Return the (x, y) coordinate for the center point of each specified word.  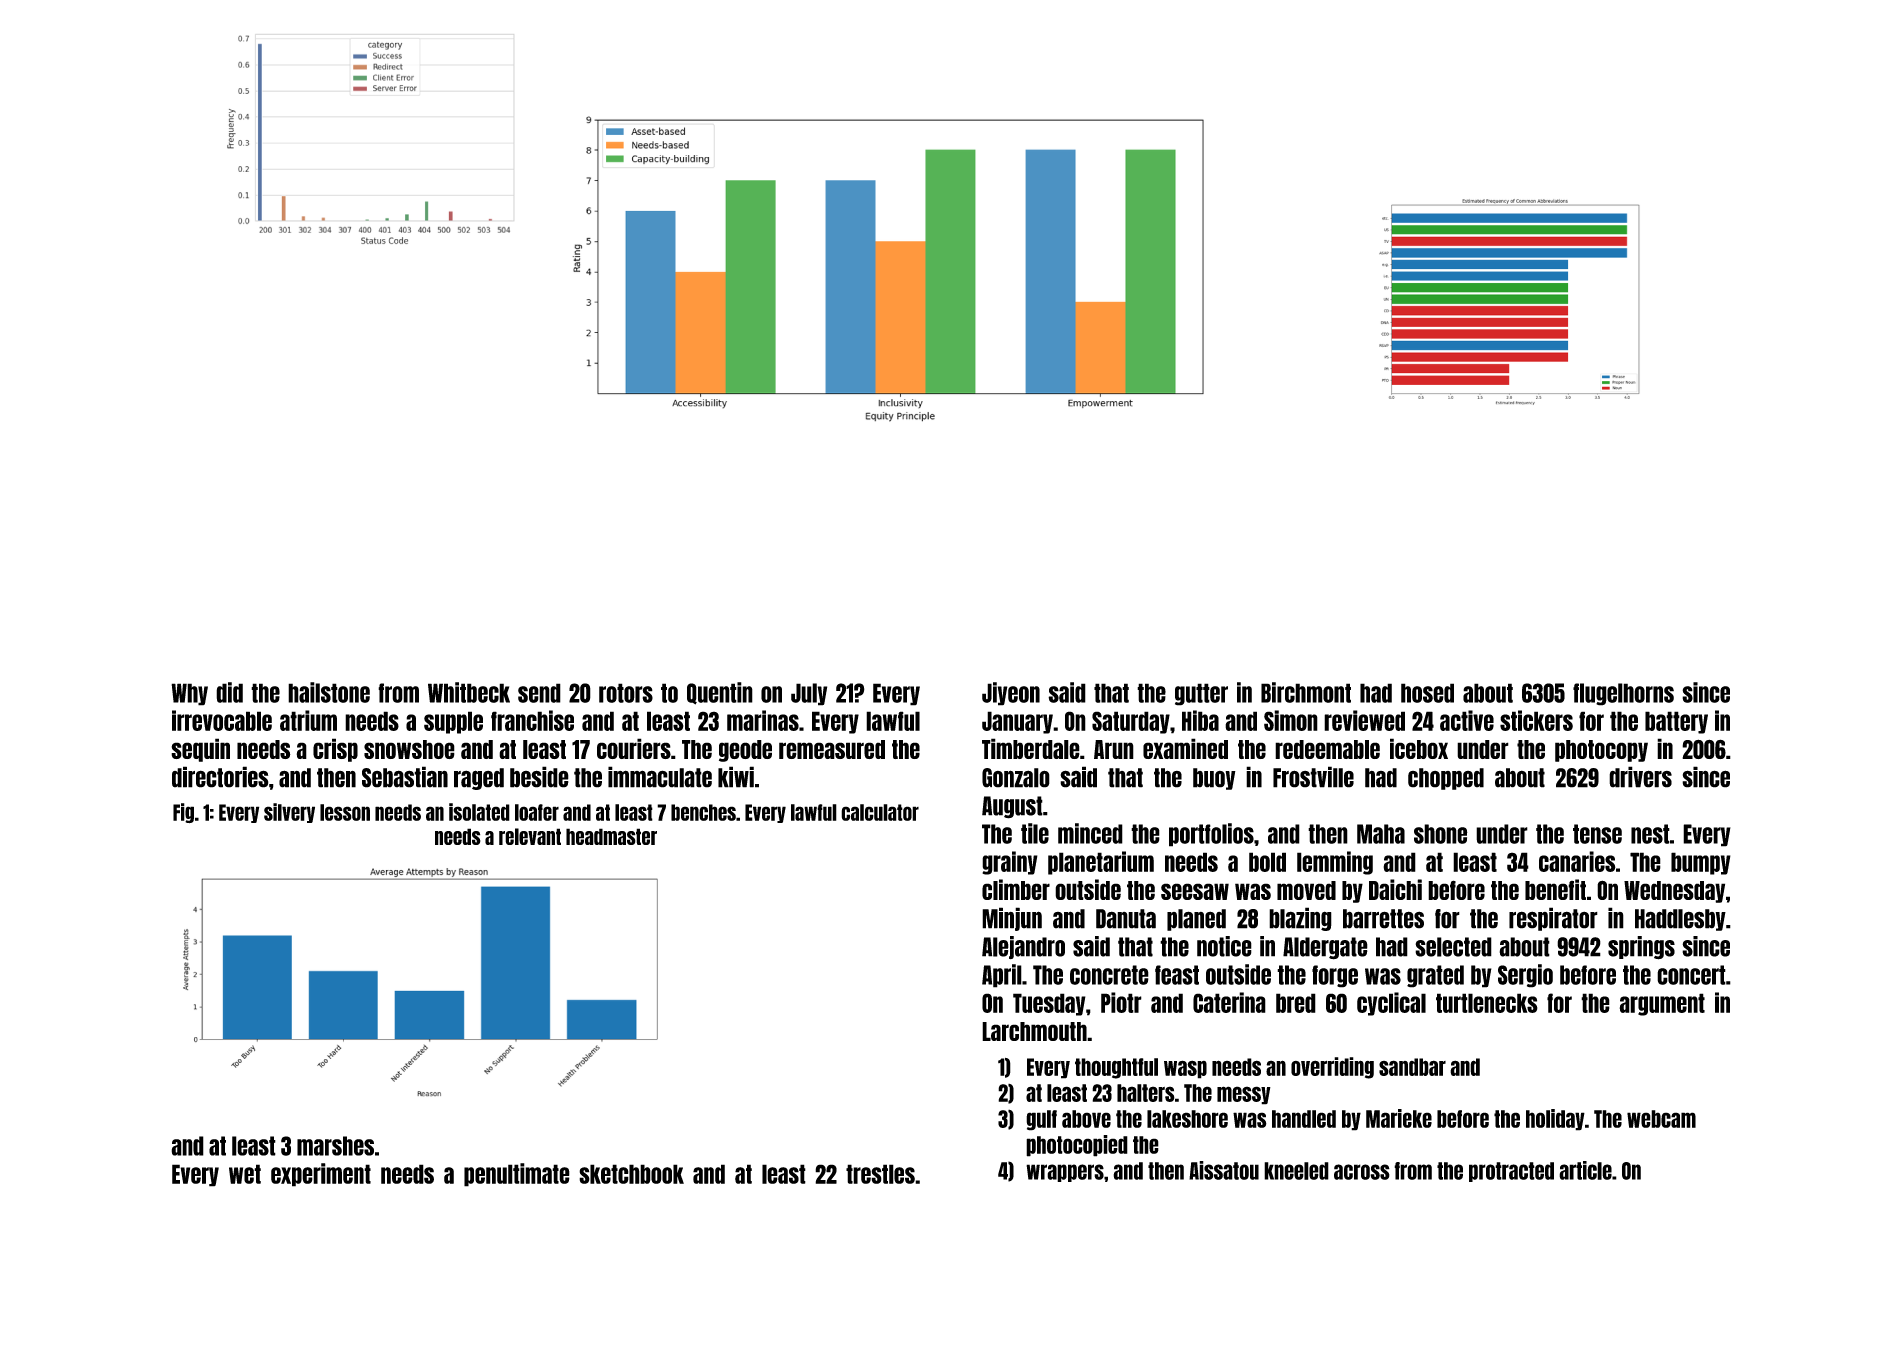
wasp (1185, 1069)
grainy (1010, 863)
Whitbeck (469, 692)
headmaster (611, 836)
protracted (1511, 1172)
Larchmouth (1034, 1031)
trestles (880, 1174)
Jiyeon (1011, 694)
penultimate (517, 1175)
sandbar (1412, 1067)
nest (1650, 834)
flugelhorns (1623, 694)
